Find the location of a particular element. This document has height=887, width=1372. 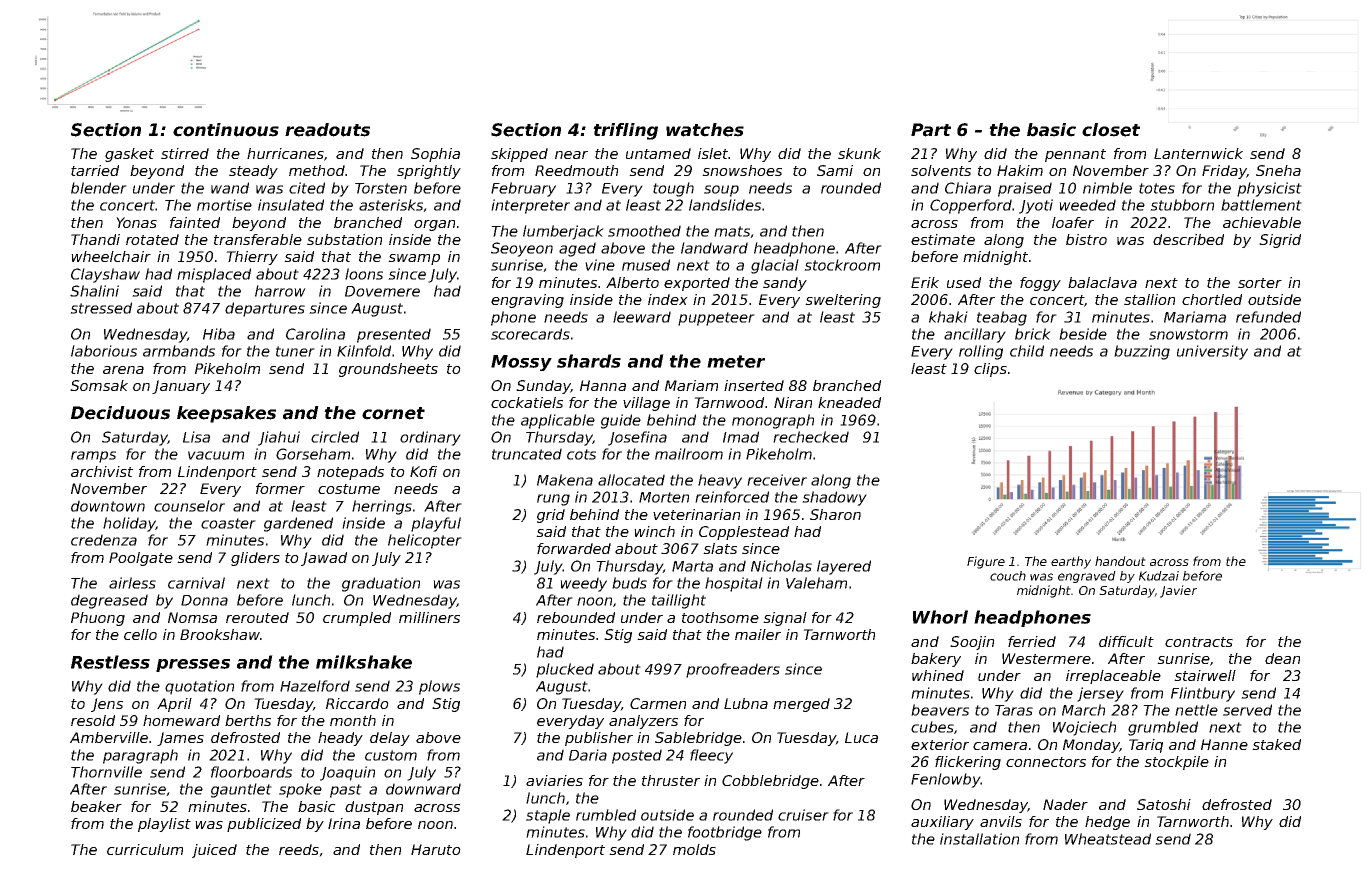

cots is located at coordinates (581, 454).
